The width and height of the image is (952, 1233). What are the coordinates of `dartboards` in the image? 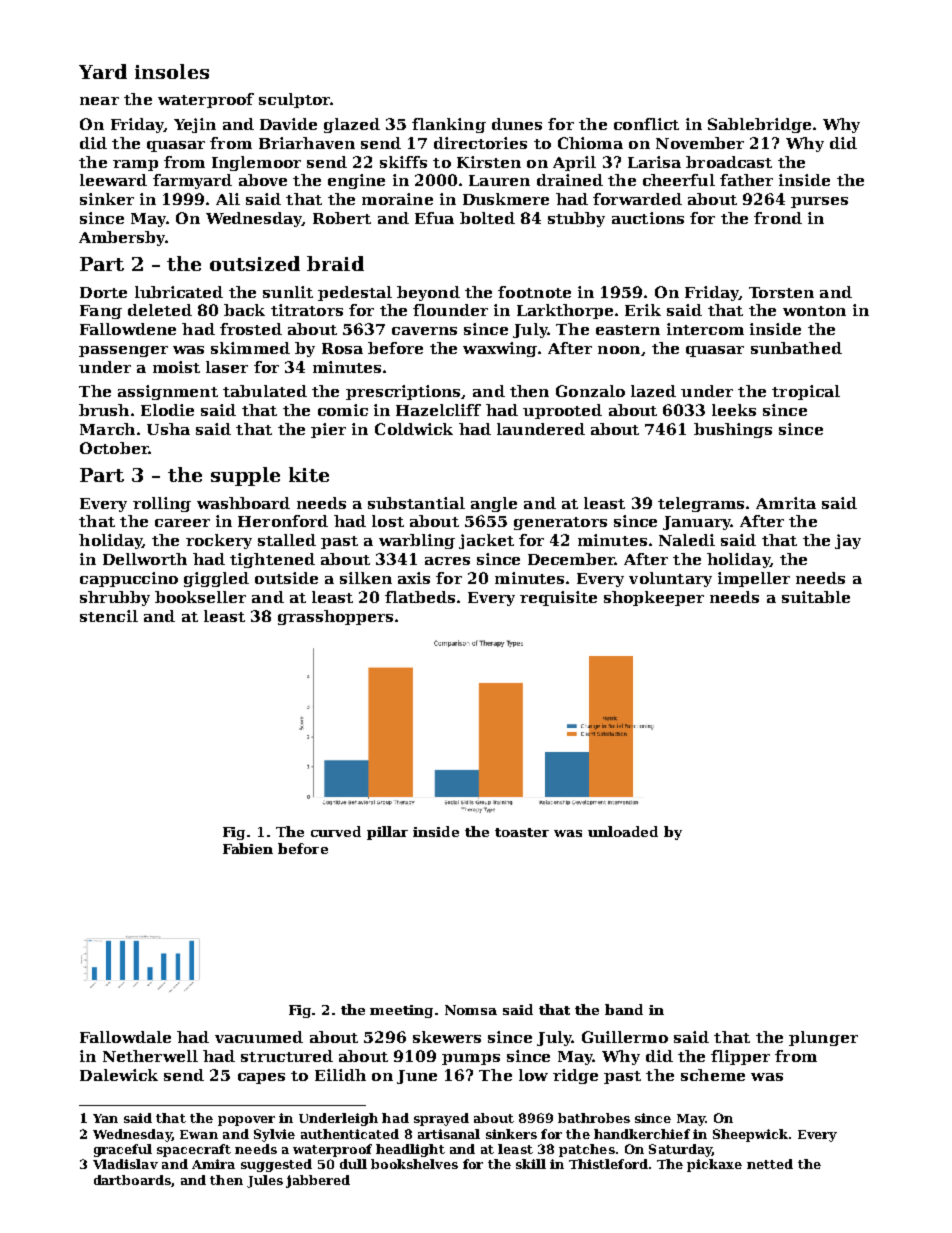 It's located at (132, 1180).
